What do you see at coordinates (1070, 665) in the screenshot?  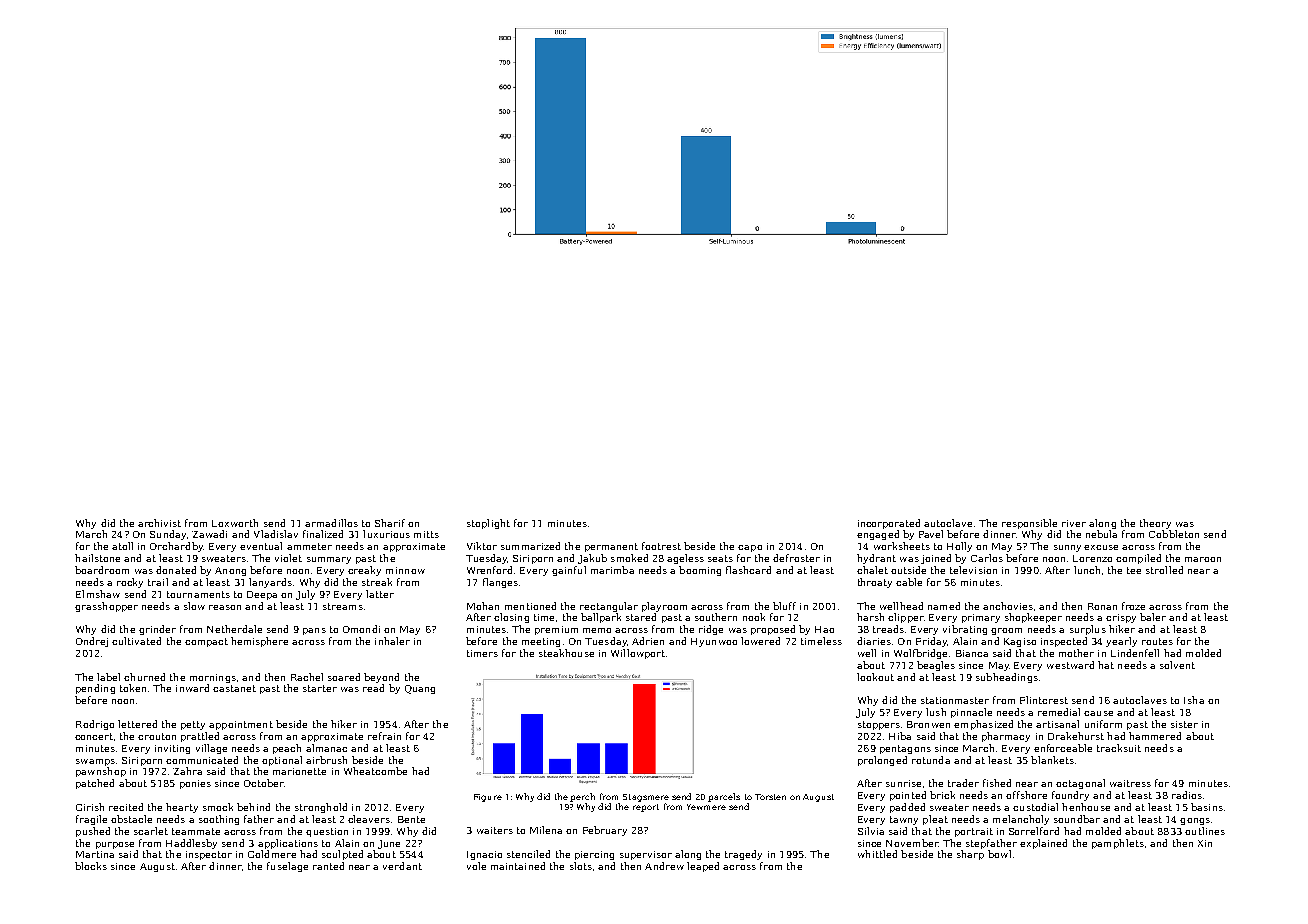 I see `westward` at bounding box center [1070, 665].
